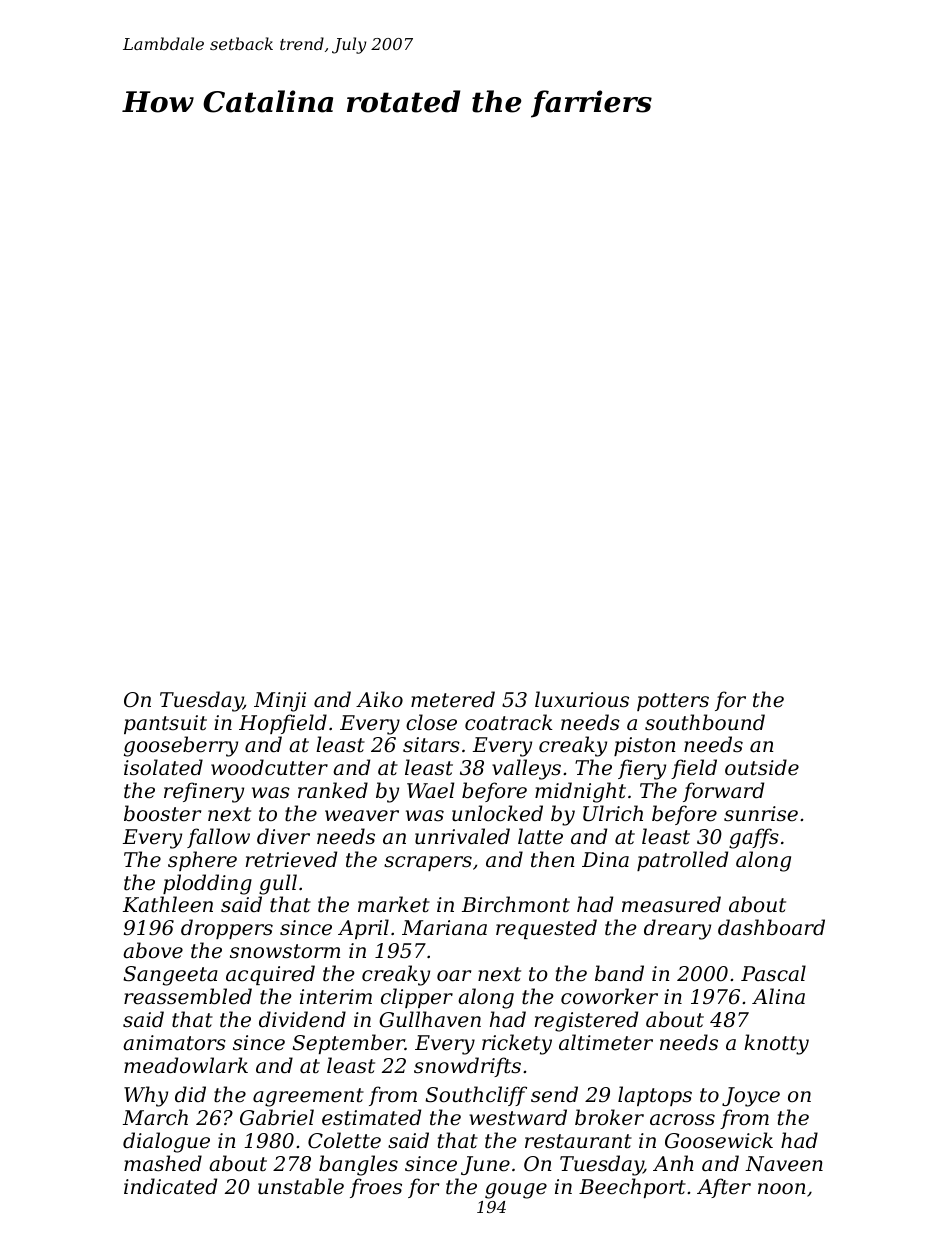 This document has width=952, height=1233. Describe the element at coordinates (619, 973) in the document. I see `band` at that location.
